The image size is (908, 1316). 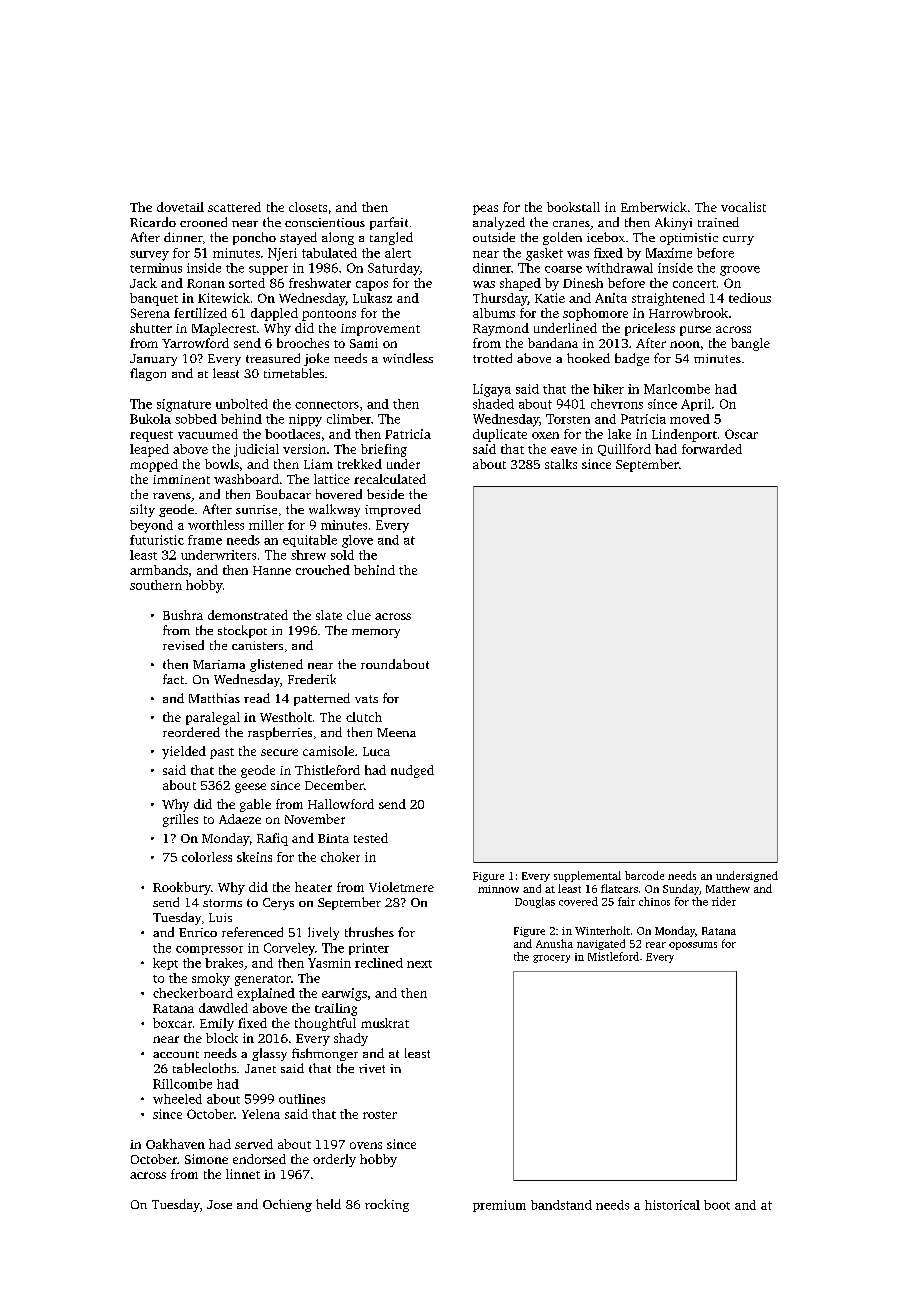 I want to click on closets, so click(x=308, y=207).
